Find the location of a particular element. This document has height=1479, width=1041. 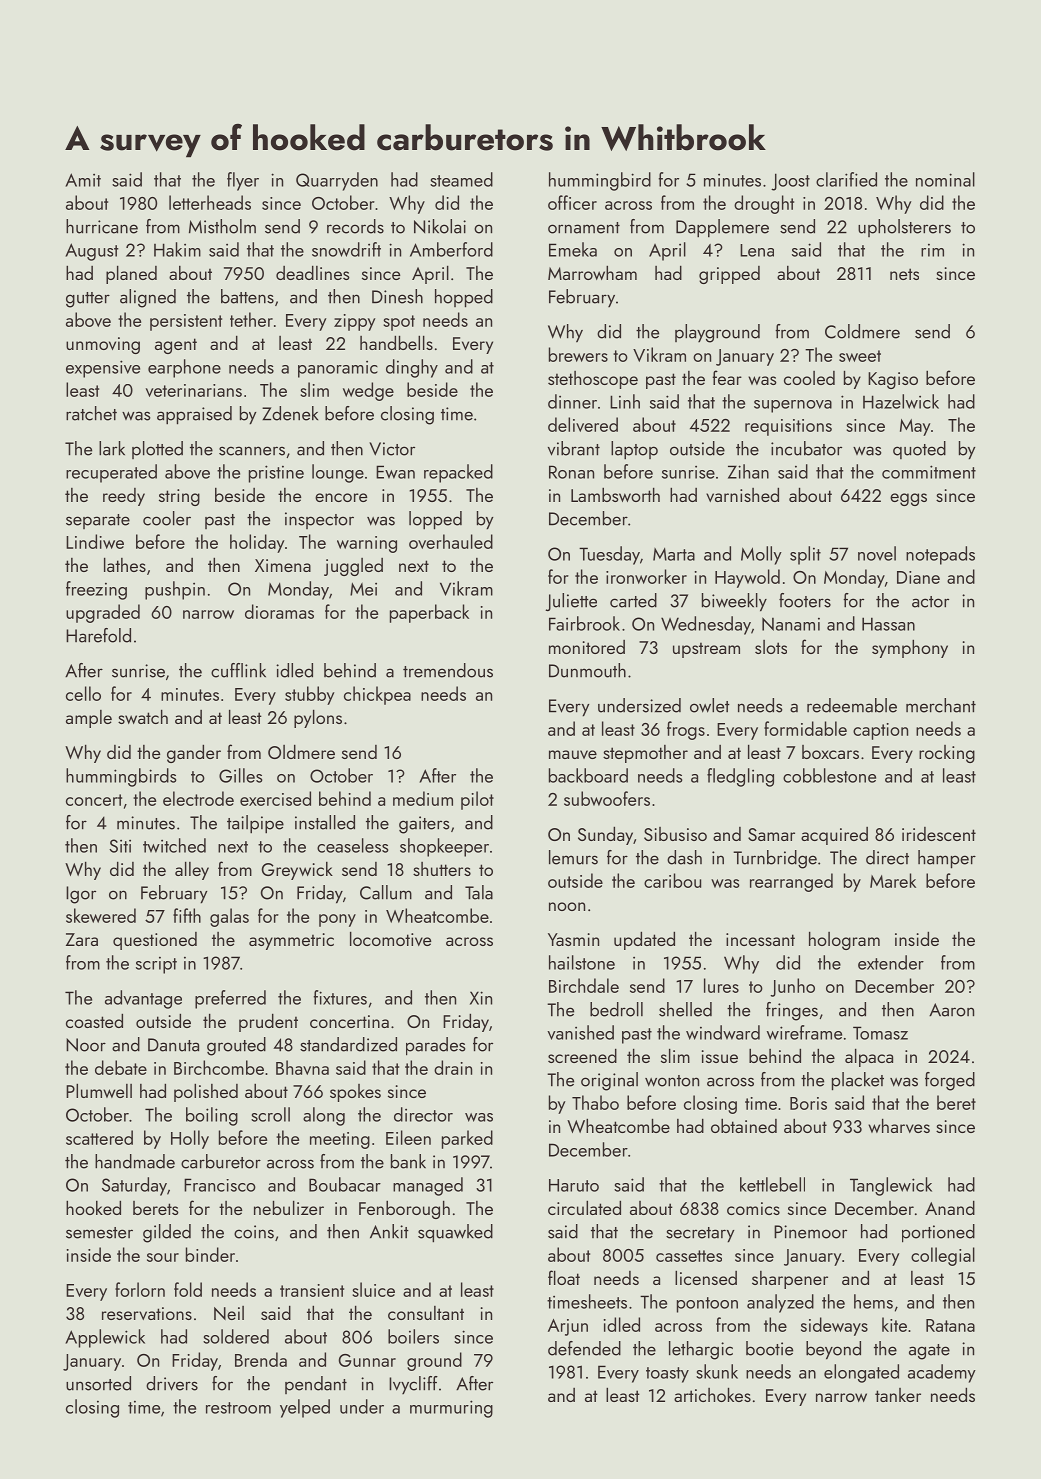

Boris is located at coordinates (808, 1103).
